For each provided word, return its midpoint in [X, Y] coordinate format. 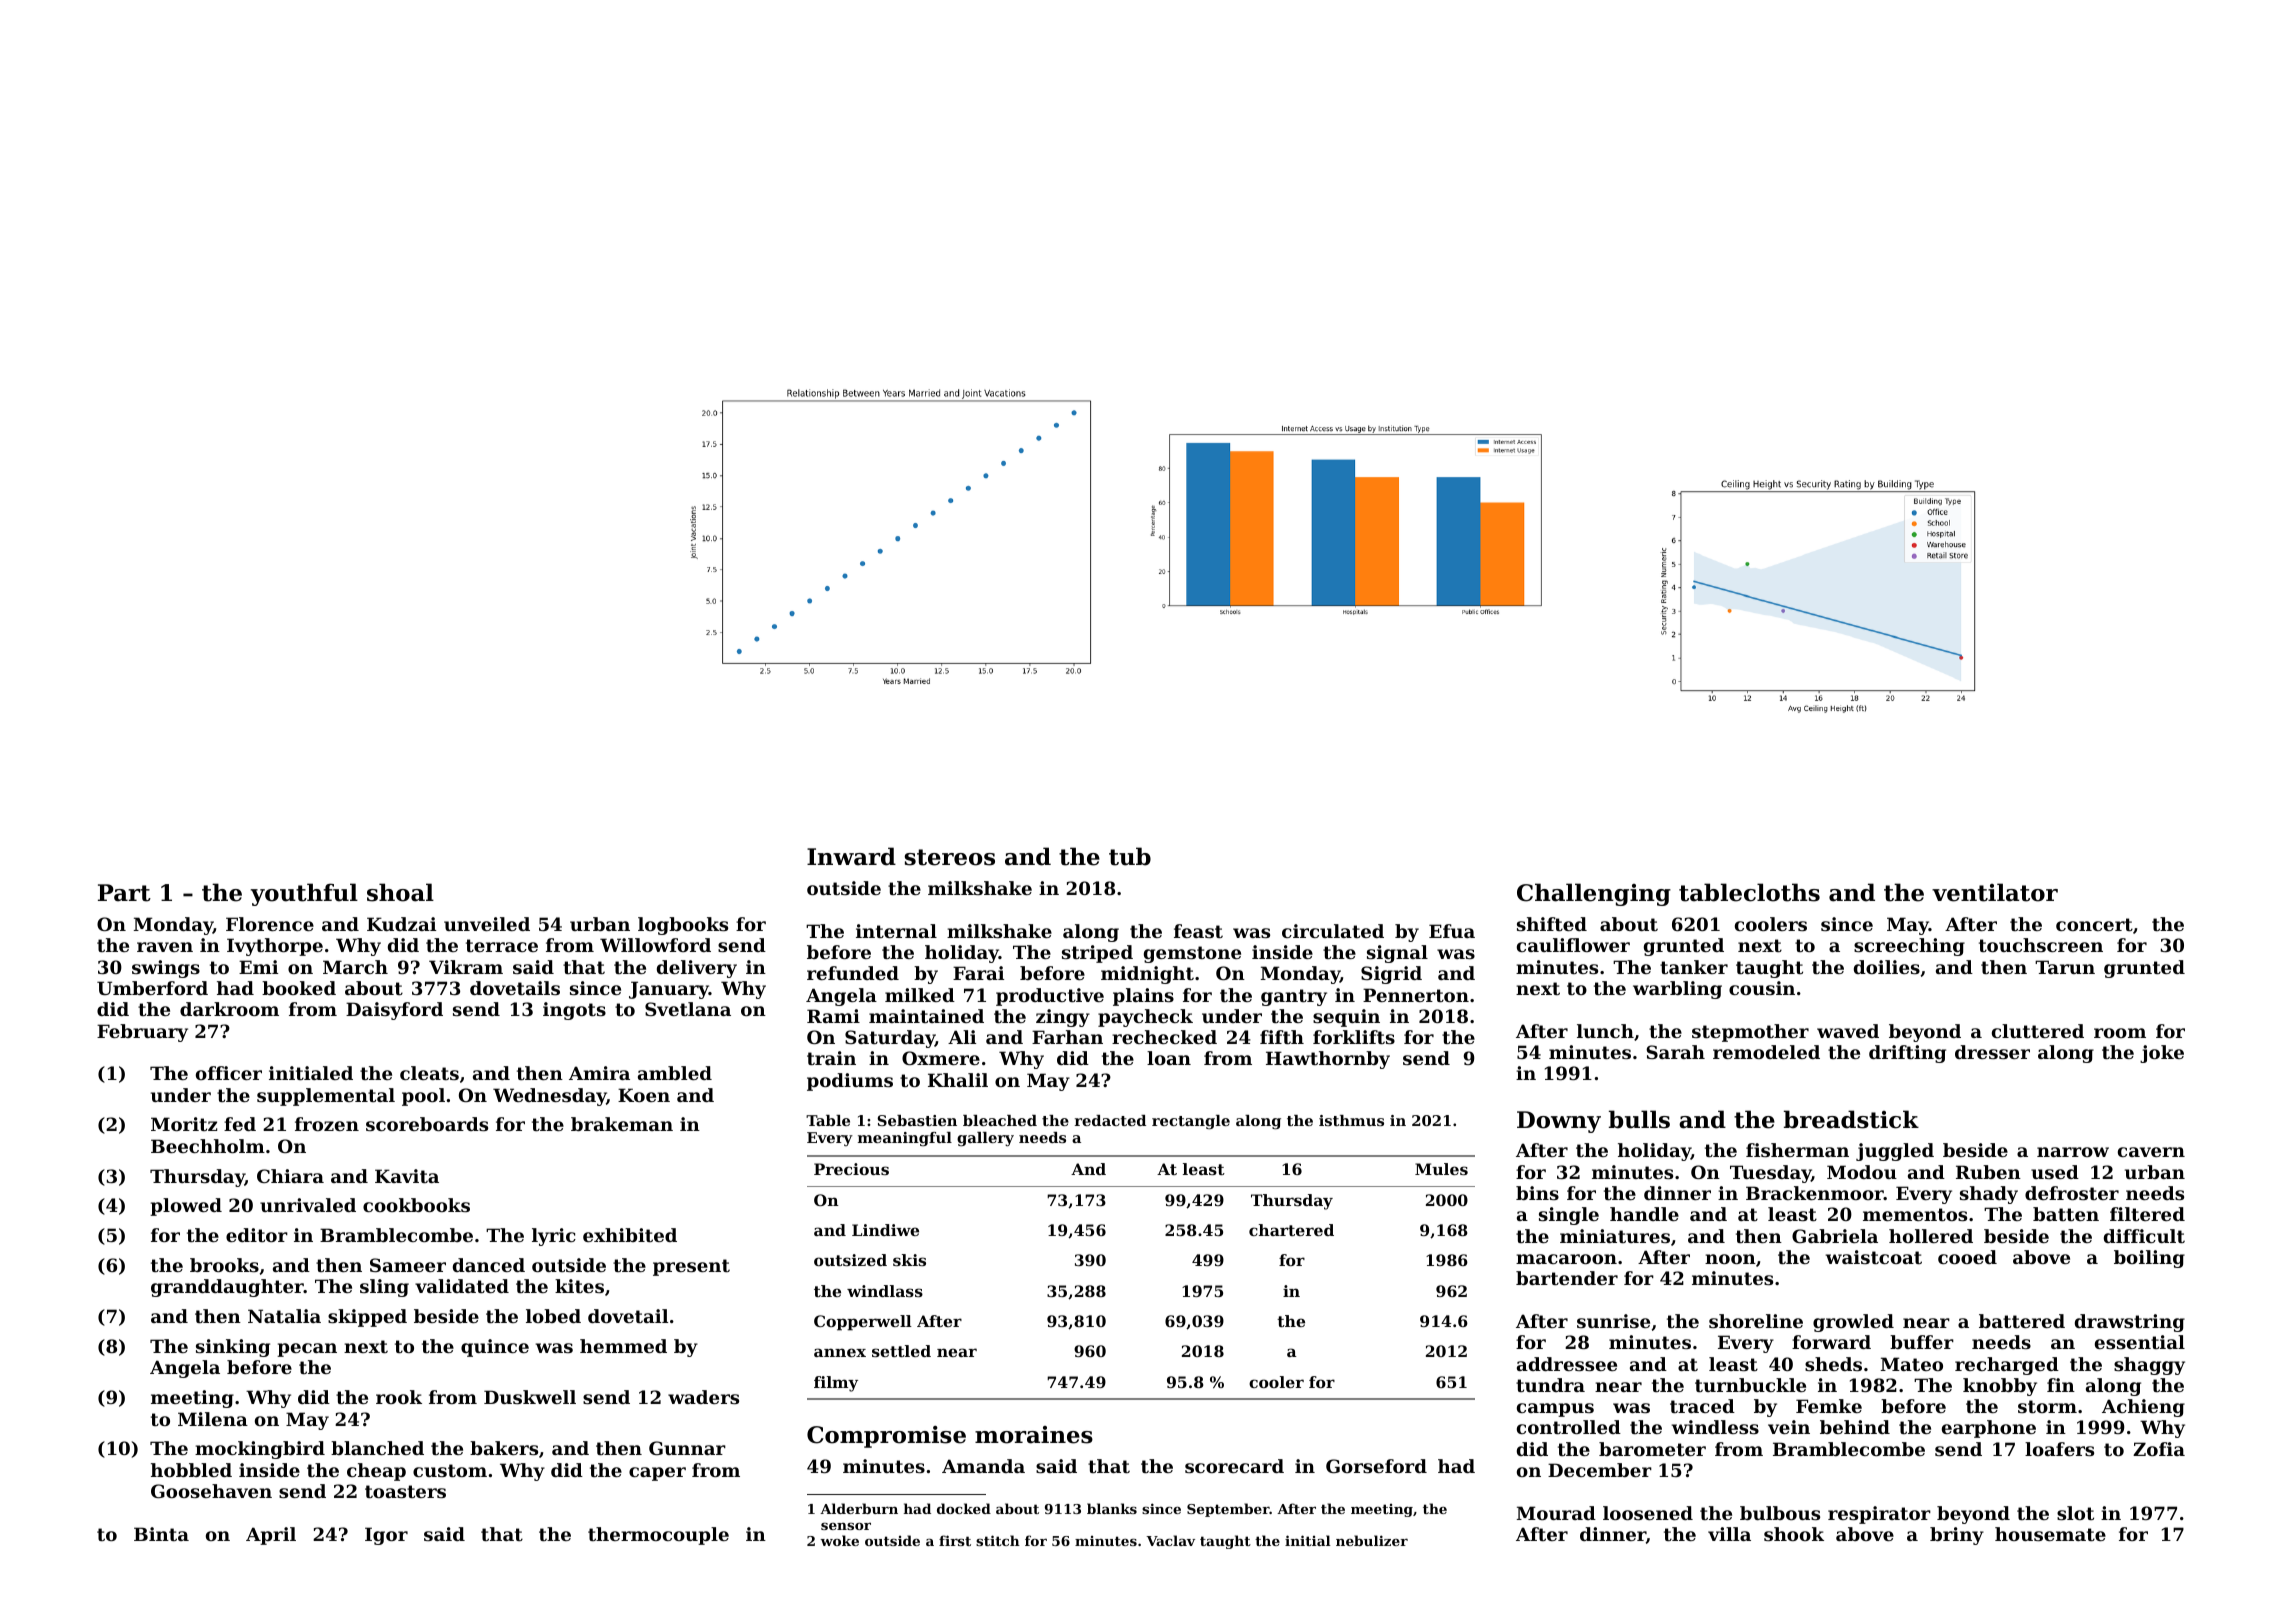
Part [124, 893]
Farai [978, 973]
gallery [985, 1139]
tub [1130, 856]
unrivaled [308, 1205]
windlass [885, 1291]
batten [2066, 1214]
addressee [1567, 1364]
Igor [386, 1536]
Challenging [1594, 894]
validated [462, 1286]
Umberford [152, 988]
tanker [1694, 967]
